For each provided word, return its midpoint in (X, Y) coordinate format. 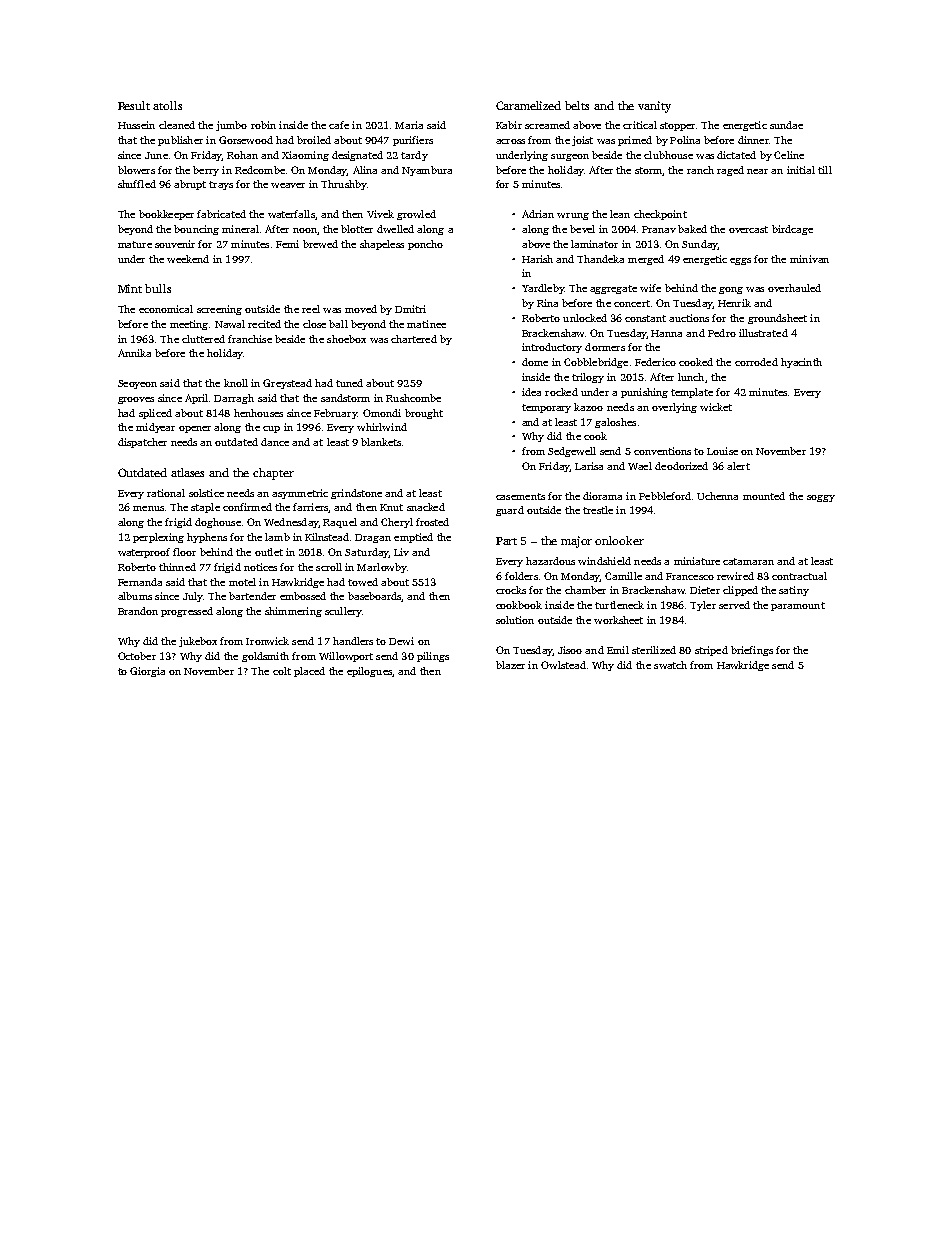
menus (148, 508)
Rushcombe (413, 398)
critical (640, 125)
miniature (697, 561)
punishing (644, 393)
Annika (134, 353)
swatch (670, 665)
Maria (409, 125)
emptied (413, 538)
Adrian (538, 214)
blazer (510, 665)
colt (282, 671)
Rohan (242, 155)
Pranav (659, 229)
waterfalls (291, 214)
